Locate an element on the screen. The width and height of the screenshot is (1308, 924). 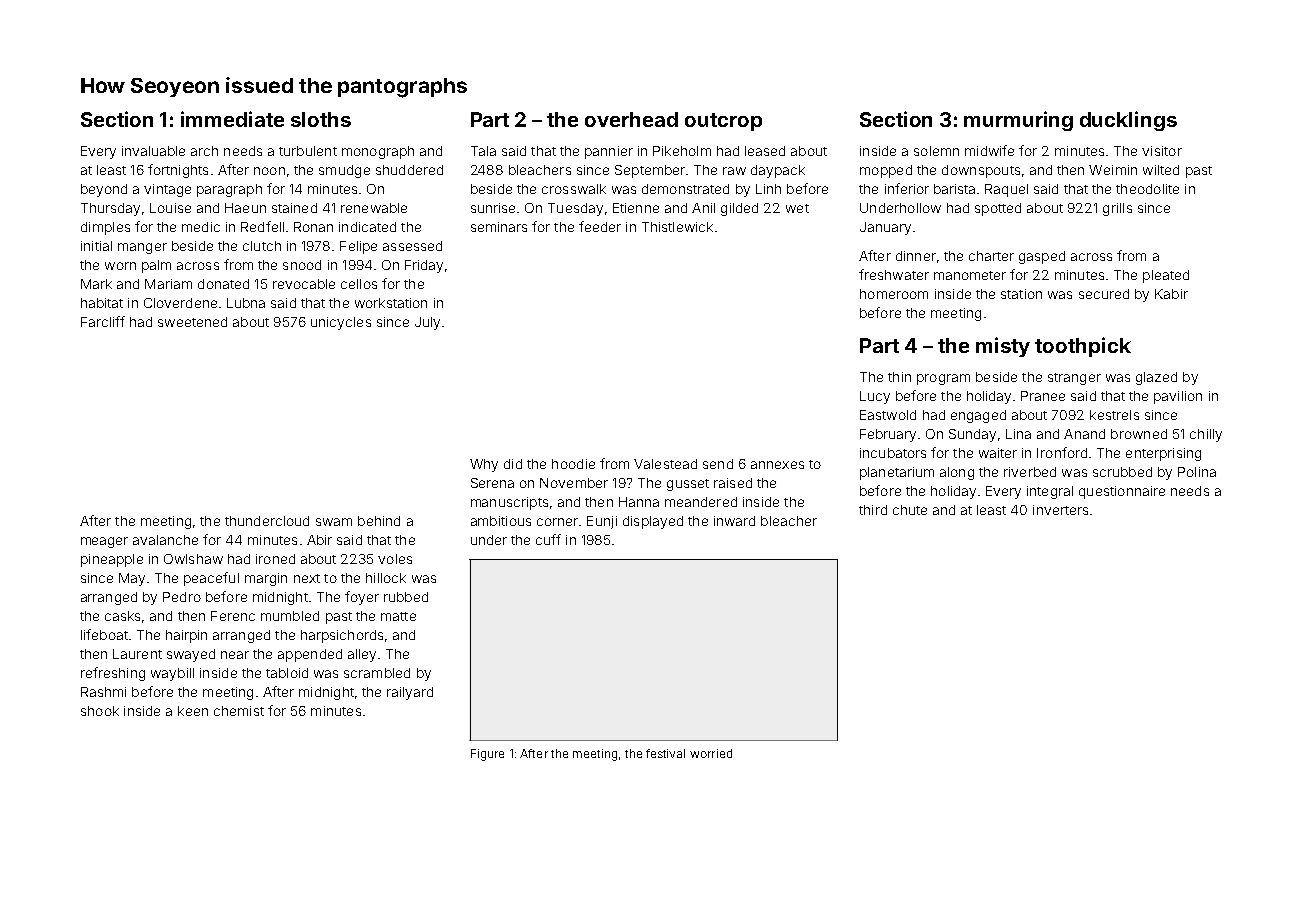
Tala is located at coordinates (483, 151).
